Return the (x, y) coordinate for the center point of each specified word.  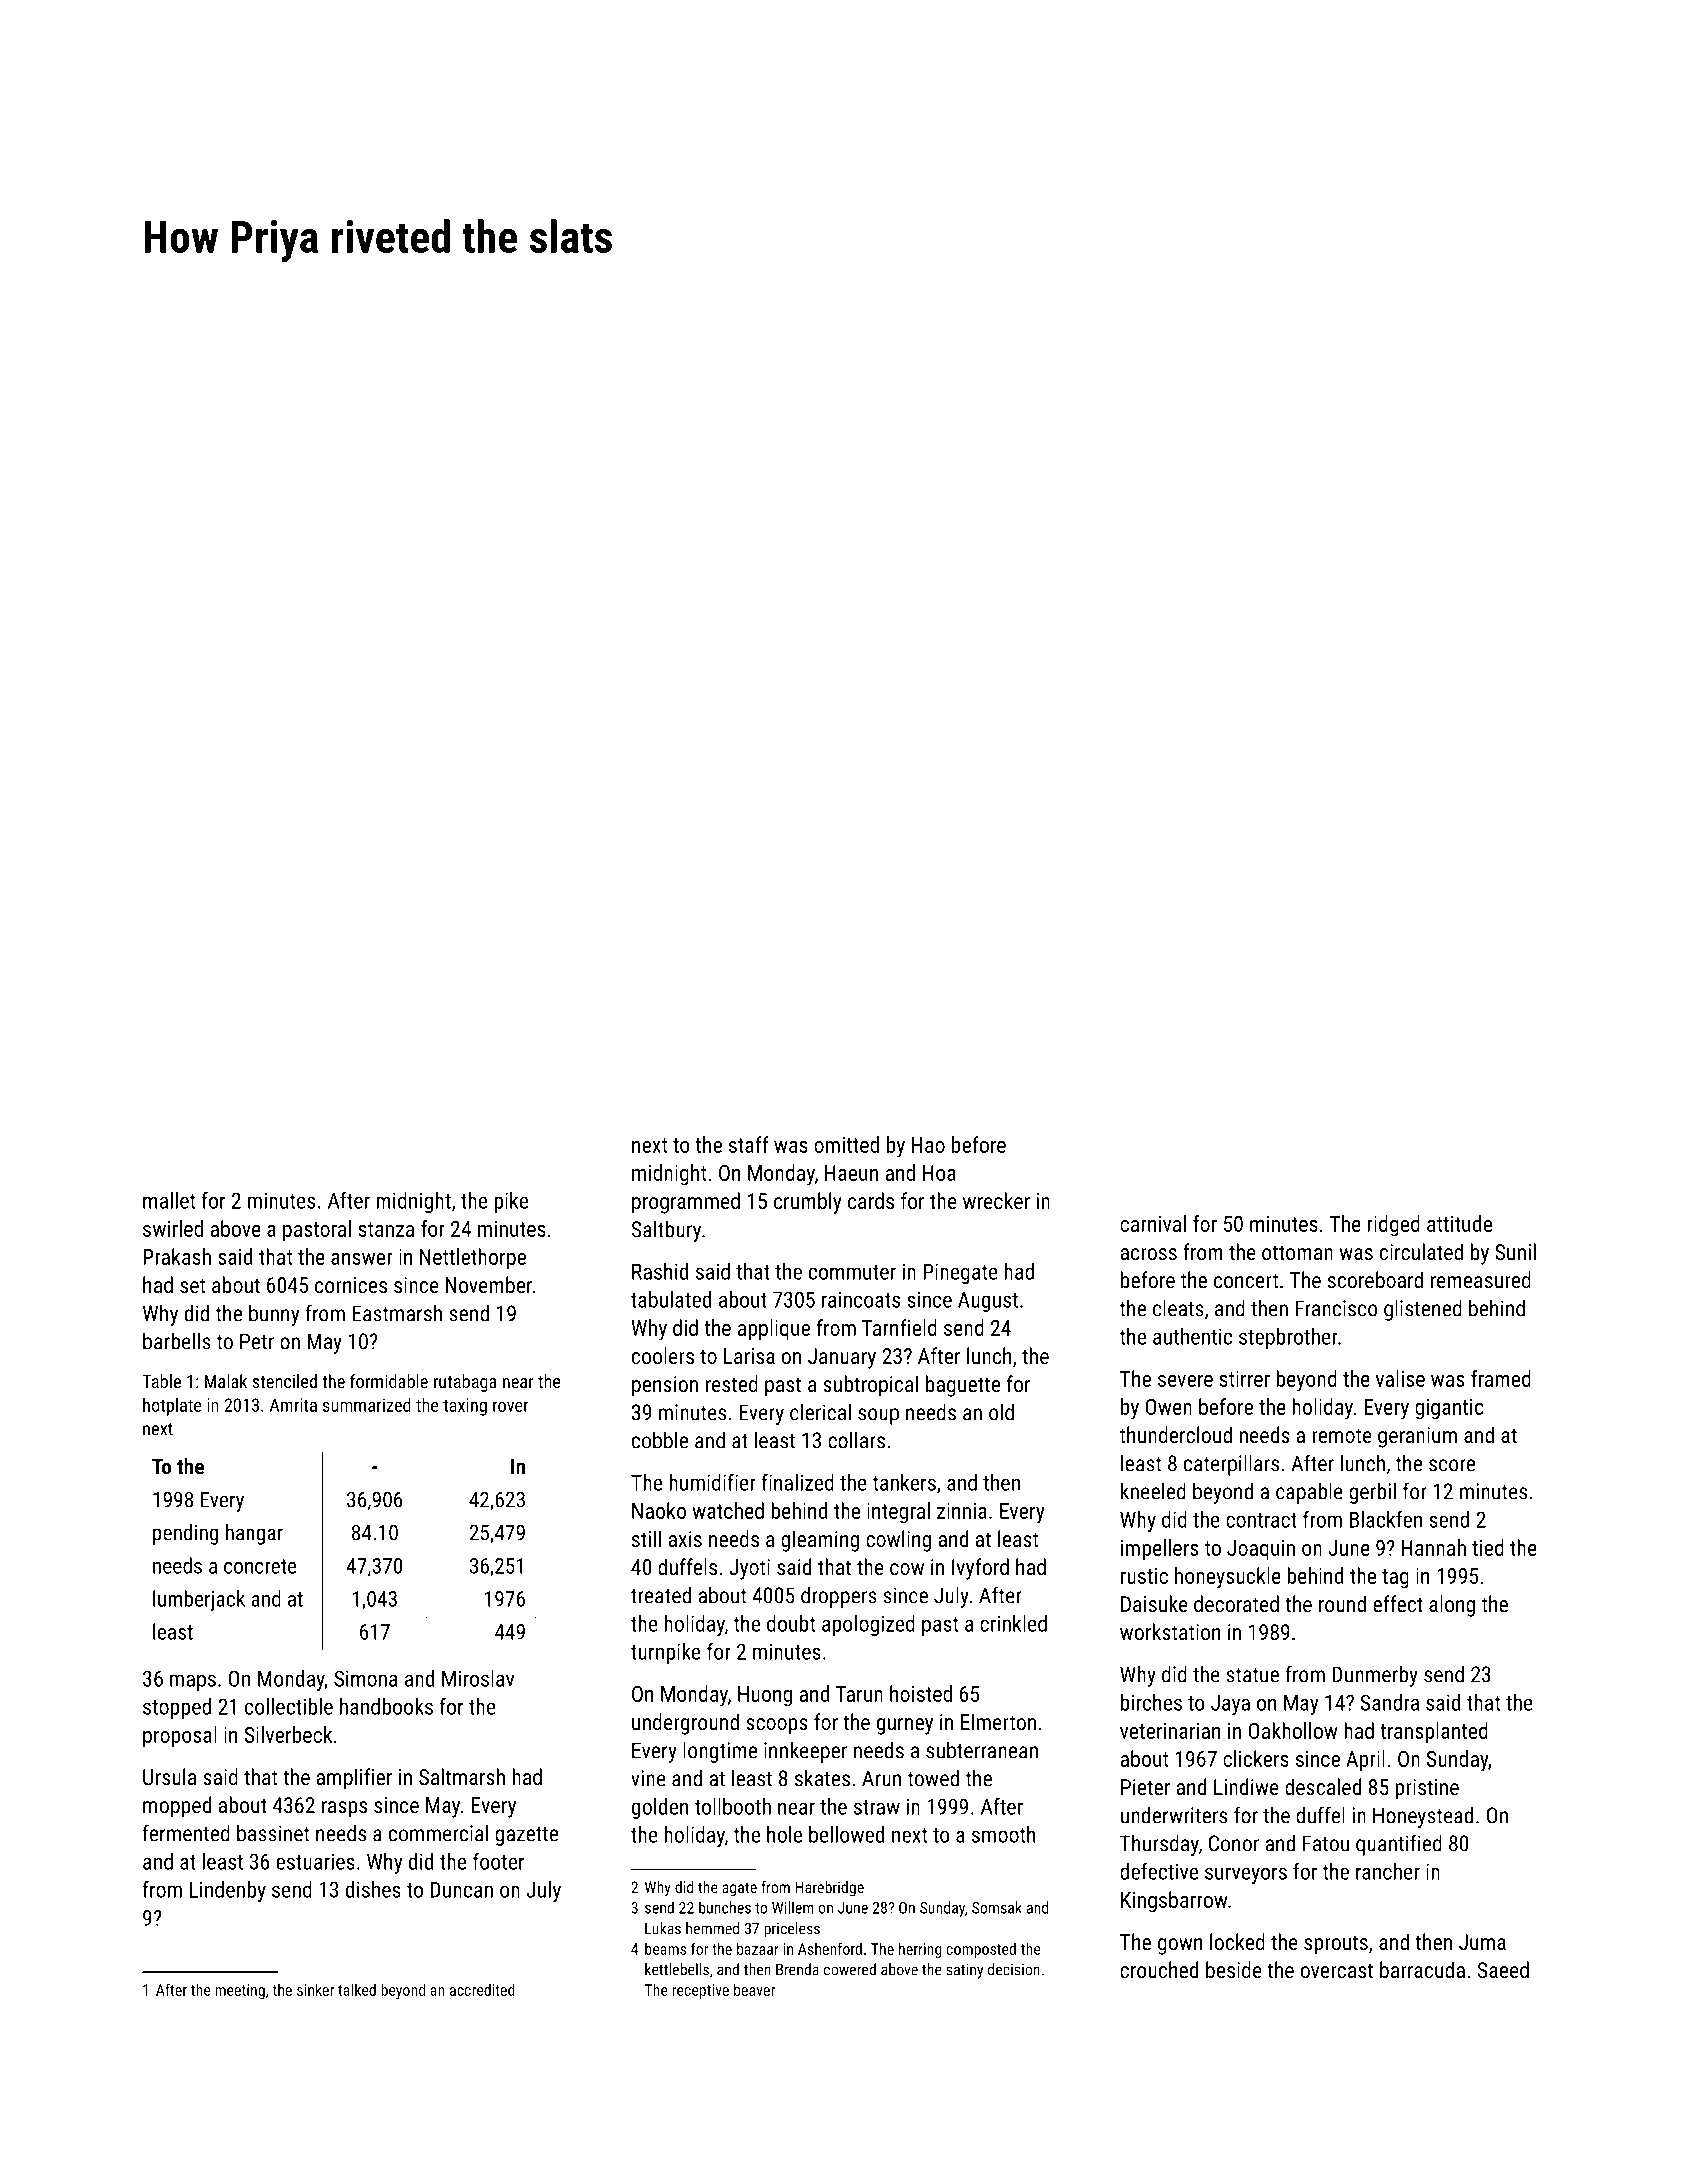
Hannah (1434, 1547)
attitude (1459, 1223)
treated (661, 1595)
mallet (169, 1200)
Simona (365, 1678)
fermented (186, 1833)
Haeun (851, 1173)
